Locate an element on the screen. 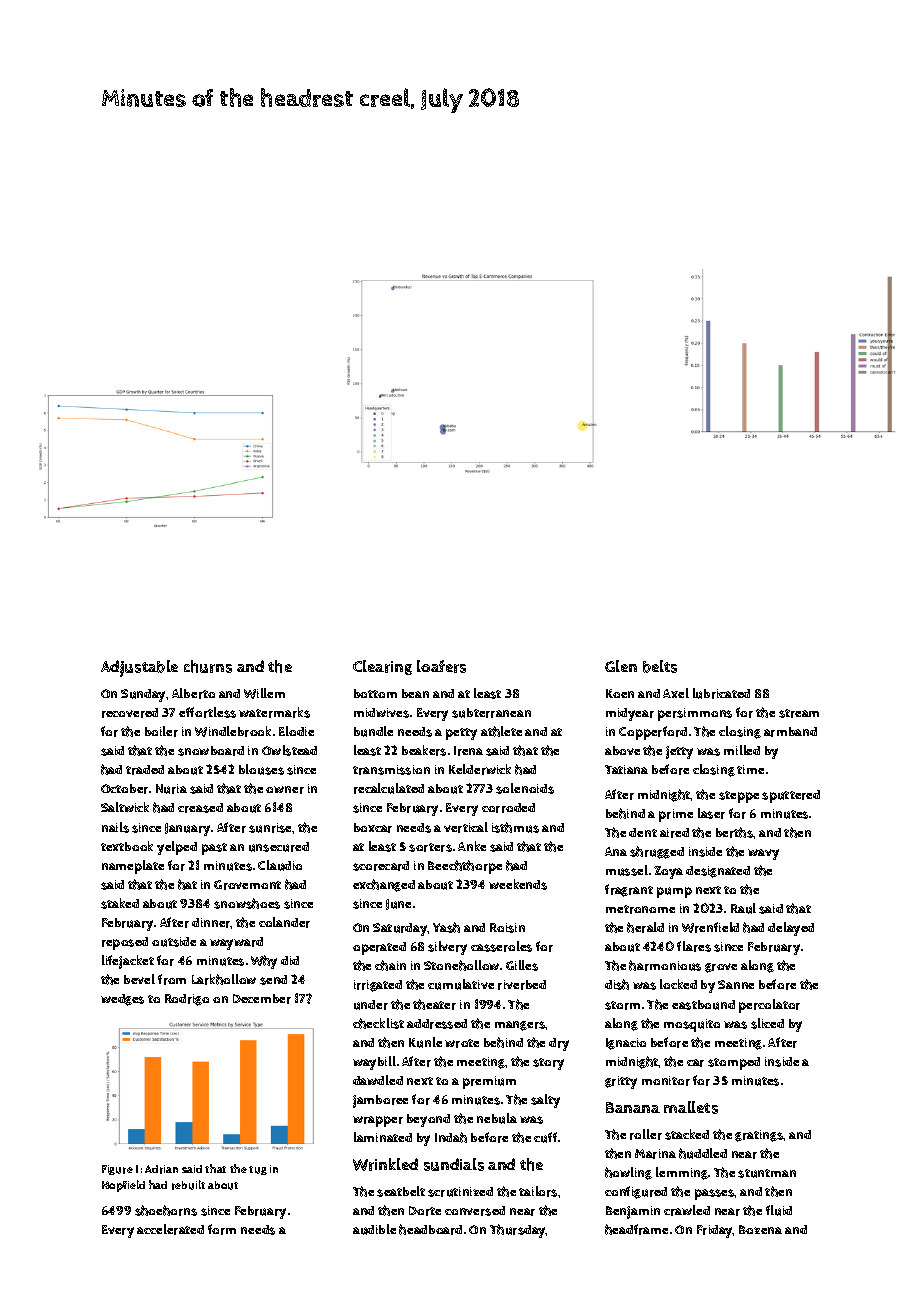 This screenshot has width=924, height=1308. headframe is located at coordinates (636, 1229).
